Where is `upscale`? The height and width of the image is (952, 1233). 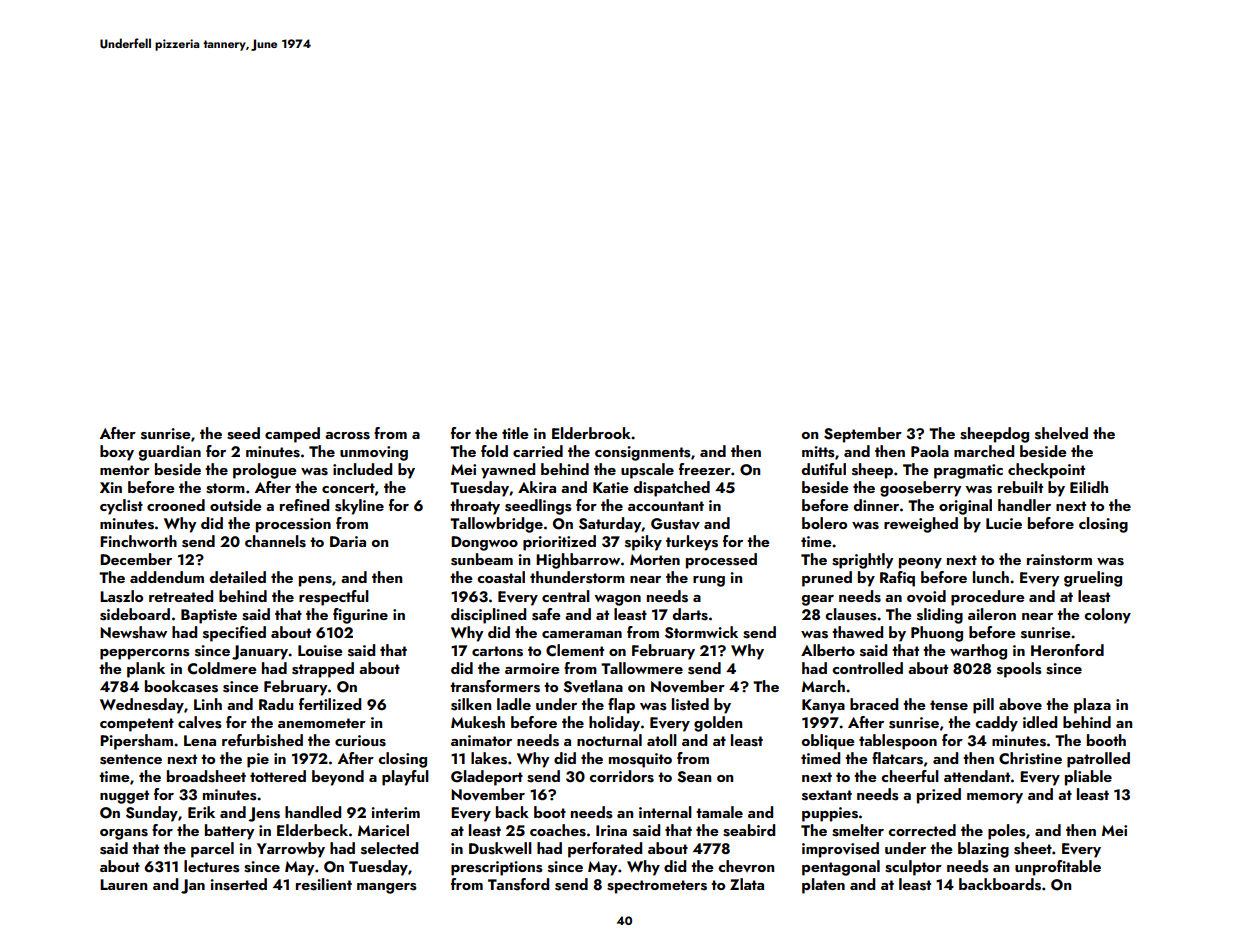 upscale is located at coordinates (647, 471).
